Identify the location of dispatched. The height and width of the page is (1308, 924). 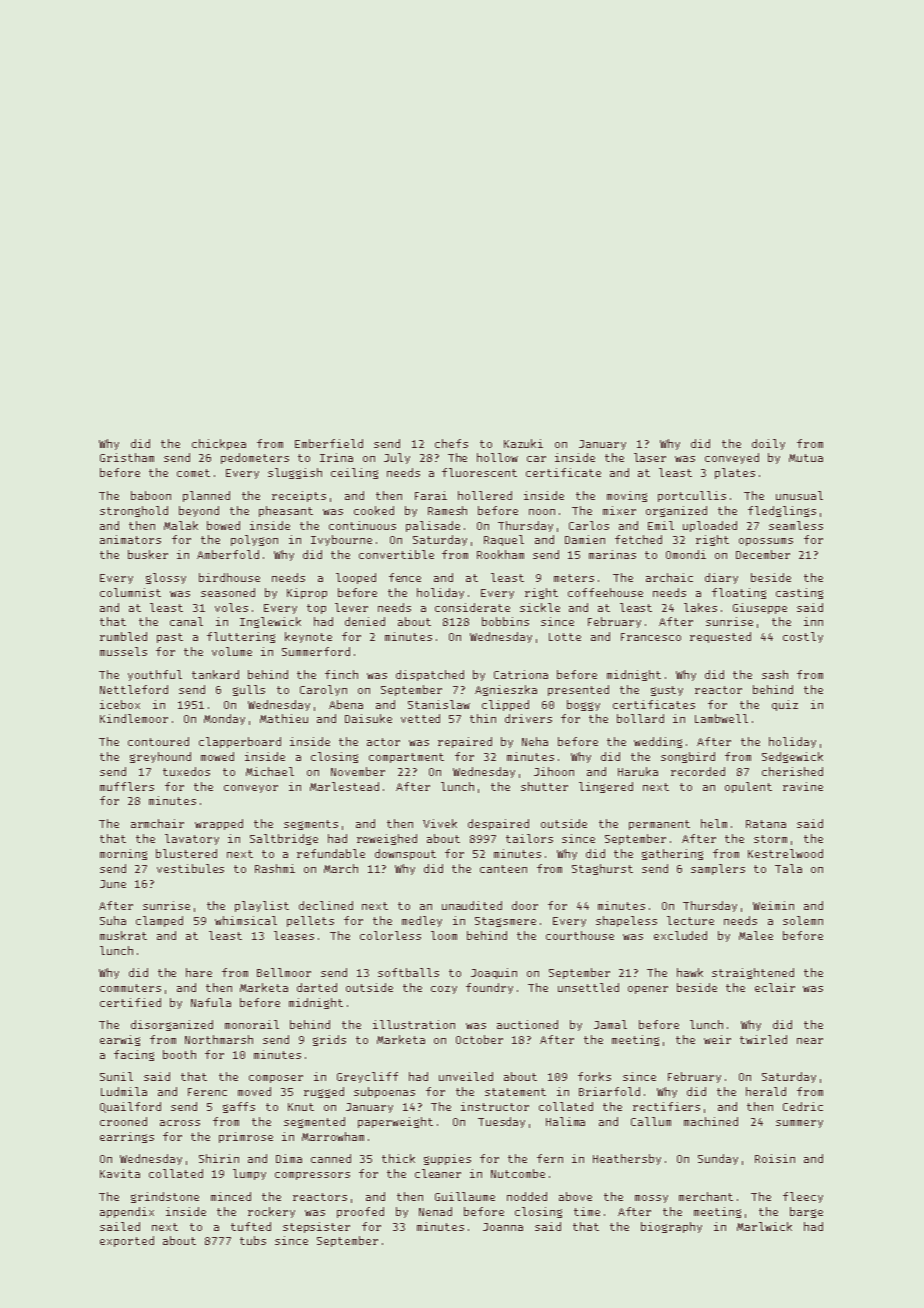
(430, 675).
